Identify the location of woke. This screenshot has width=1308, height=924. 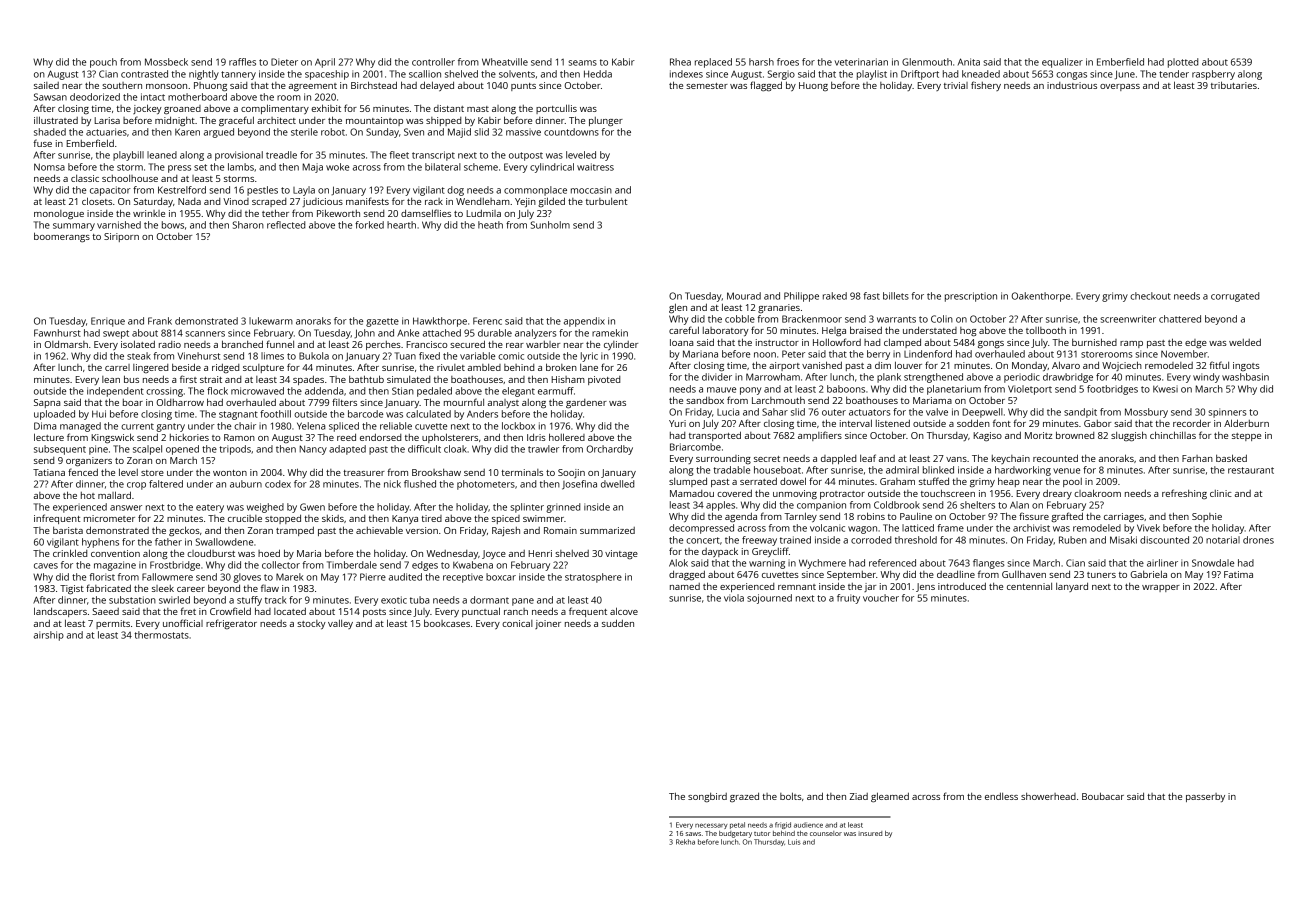
(337, 167).
